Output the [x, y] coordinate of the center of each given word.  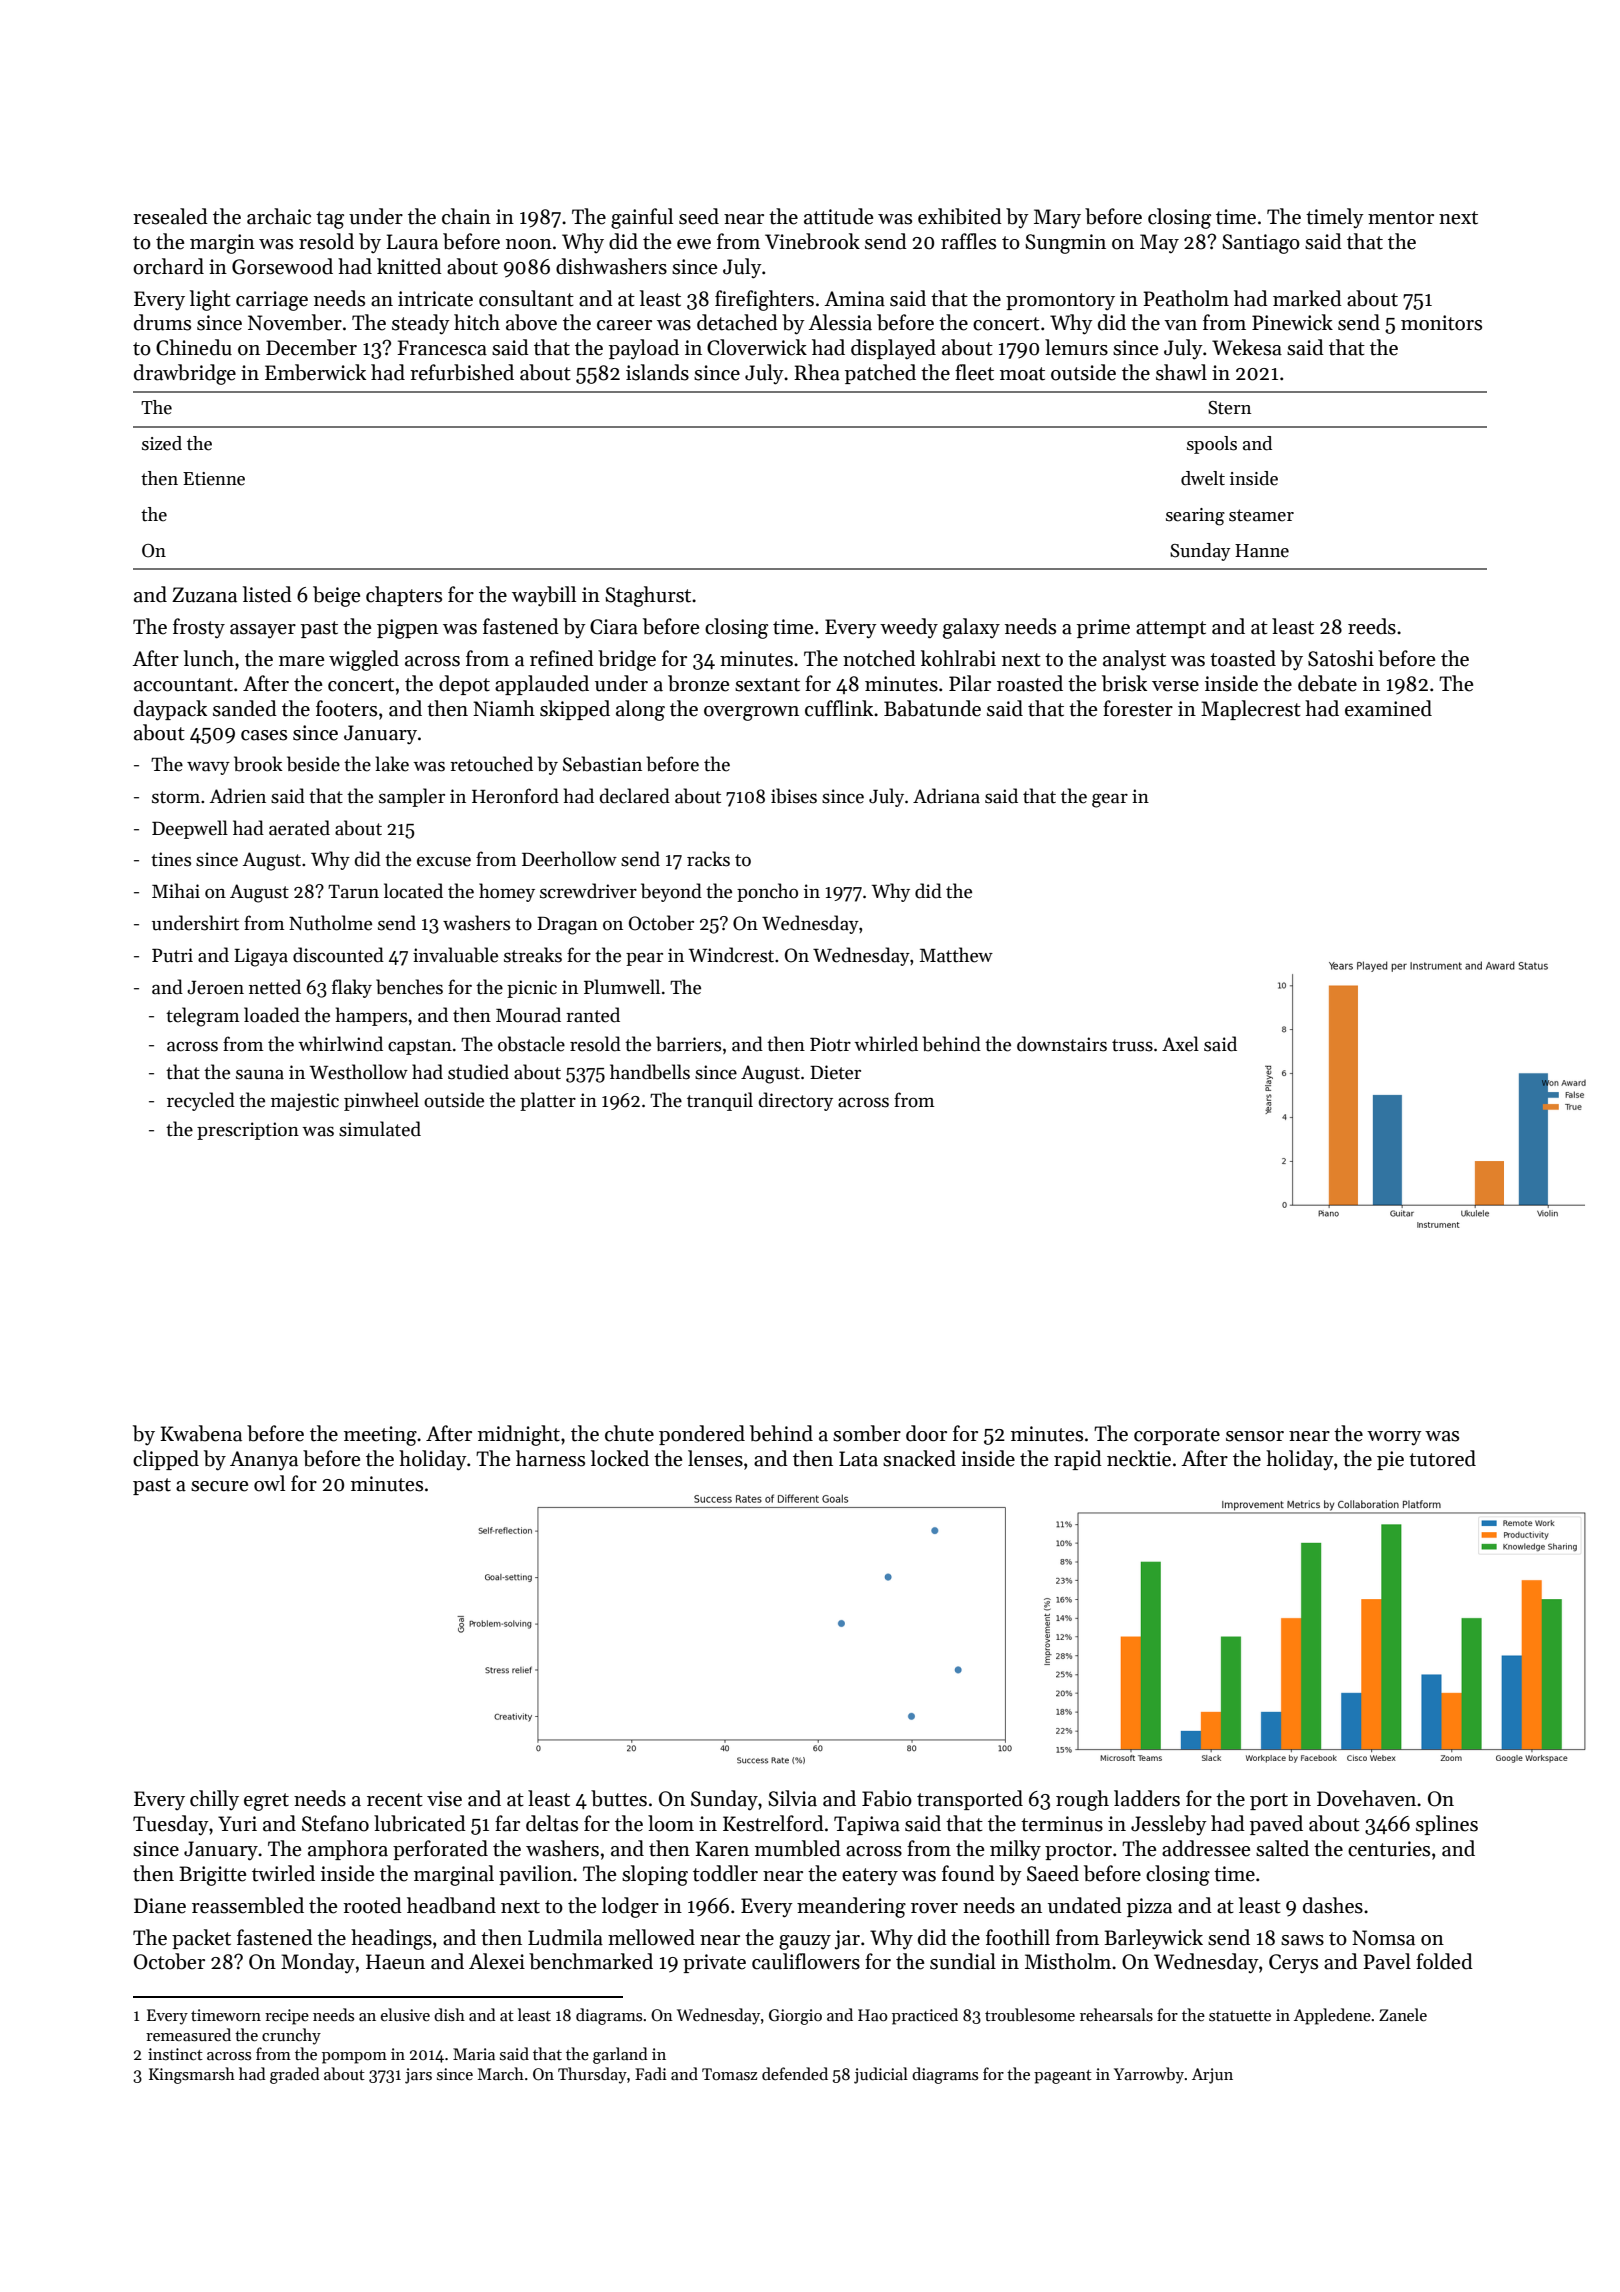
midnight [519, 1435]
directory [796, 1101]
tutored [1442, 1458]
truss [1132, 1045]
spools [1212, 445]
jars [418, 2076]
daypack [170, 710]
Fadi [651, 2073]
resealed [170, 216]
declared [635, 796]
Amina [854, 299]
